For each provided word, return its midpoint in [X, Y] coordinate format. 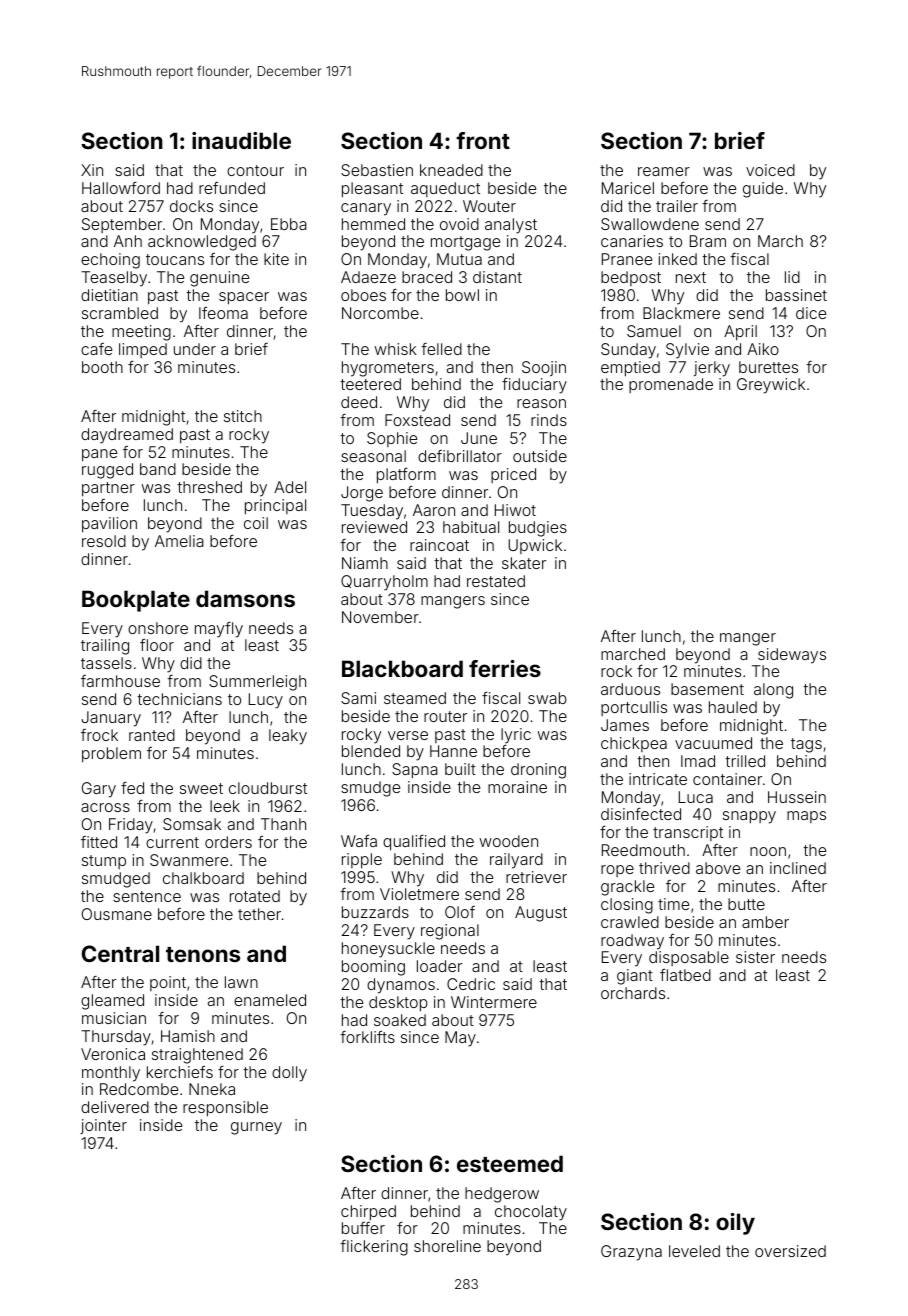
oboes [363, 295]
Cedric [471, 984]
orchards [633, 993]
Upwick [535, 546]
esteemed [510, 1163]
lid [792, 277]
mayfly [219, 629]
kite [276, 259]
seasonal [373, 456]
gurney [256, 1128]
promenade [671, 385]
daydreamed [127, 436]
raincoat [439, 545]
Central [120, 953]
